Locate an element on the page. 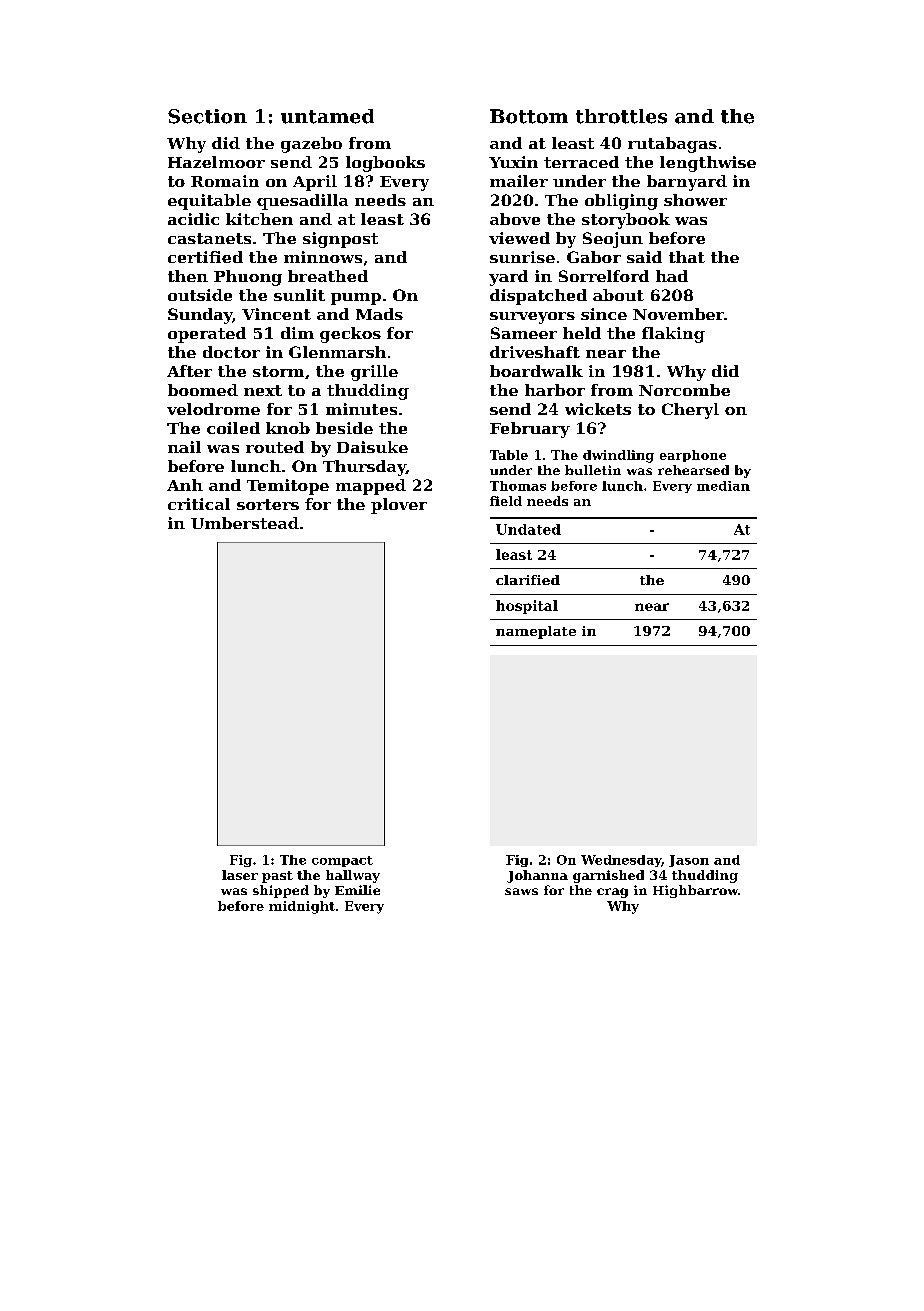 The height and width of the image is (1311, 924). Mads is located at coordinates (379, 314).
